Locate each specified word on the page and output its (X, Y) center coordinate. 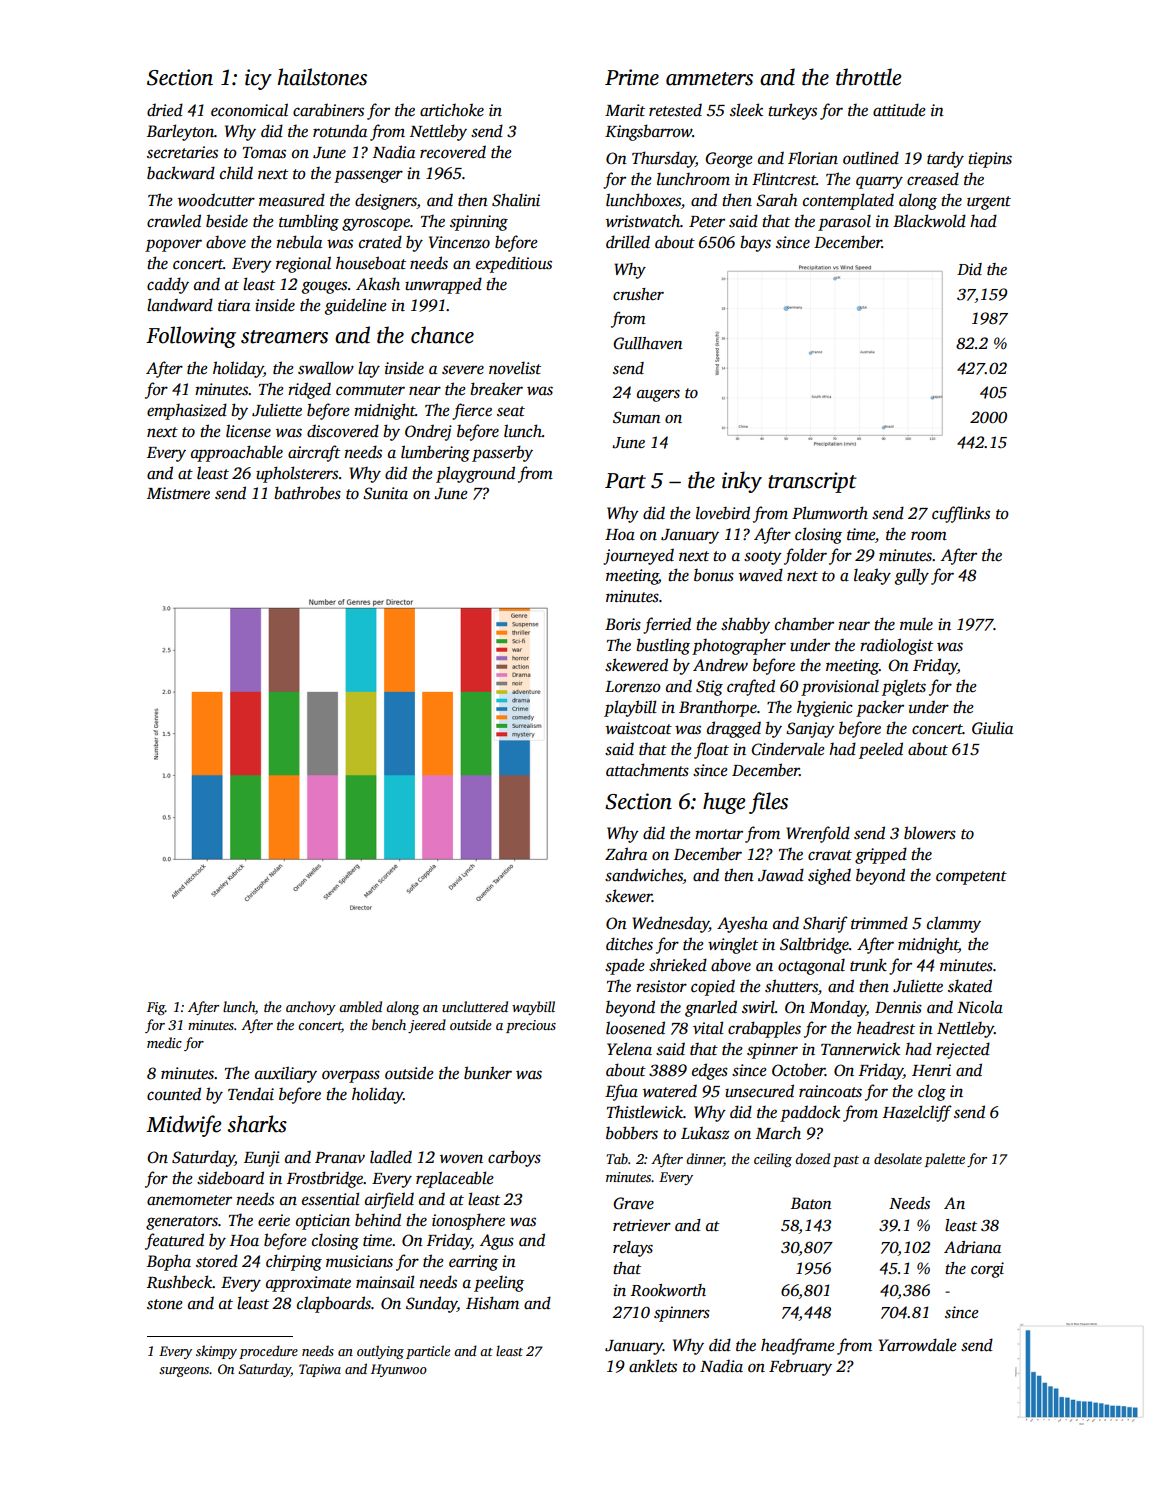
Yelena (629, 1049)
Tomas (264, 153)
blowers (930, 833)
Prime (632, 77)
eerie (274, 1220)
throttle (869, 77)
